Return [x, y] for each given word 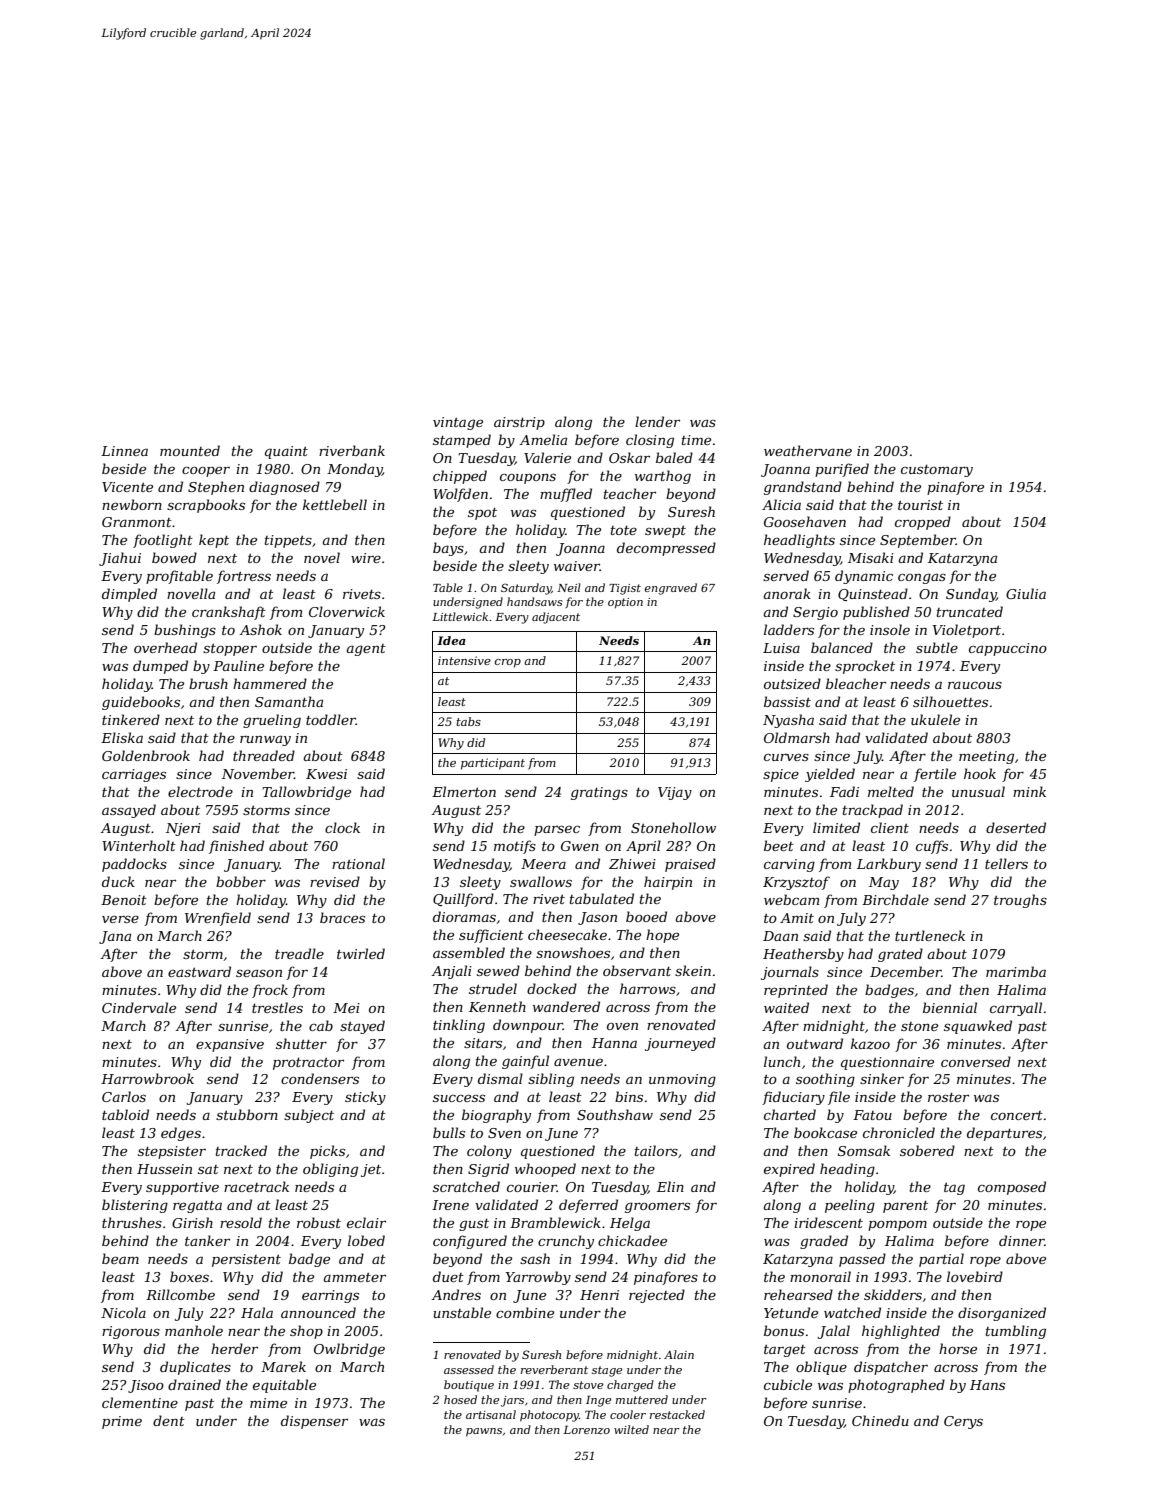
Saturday [526, 589]
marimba [1016, 971]
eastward [199, 971]
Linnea [124, 451]
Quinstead [873, 594]
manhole [194, 1330]
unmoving [682, 1080]
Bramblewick [555, 1222]
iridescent [828, 1222]
